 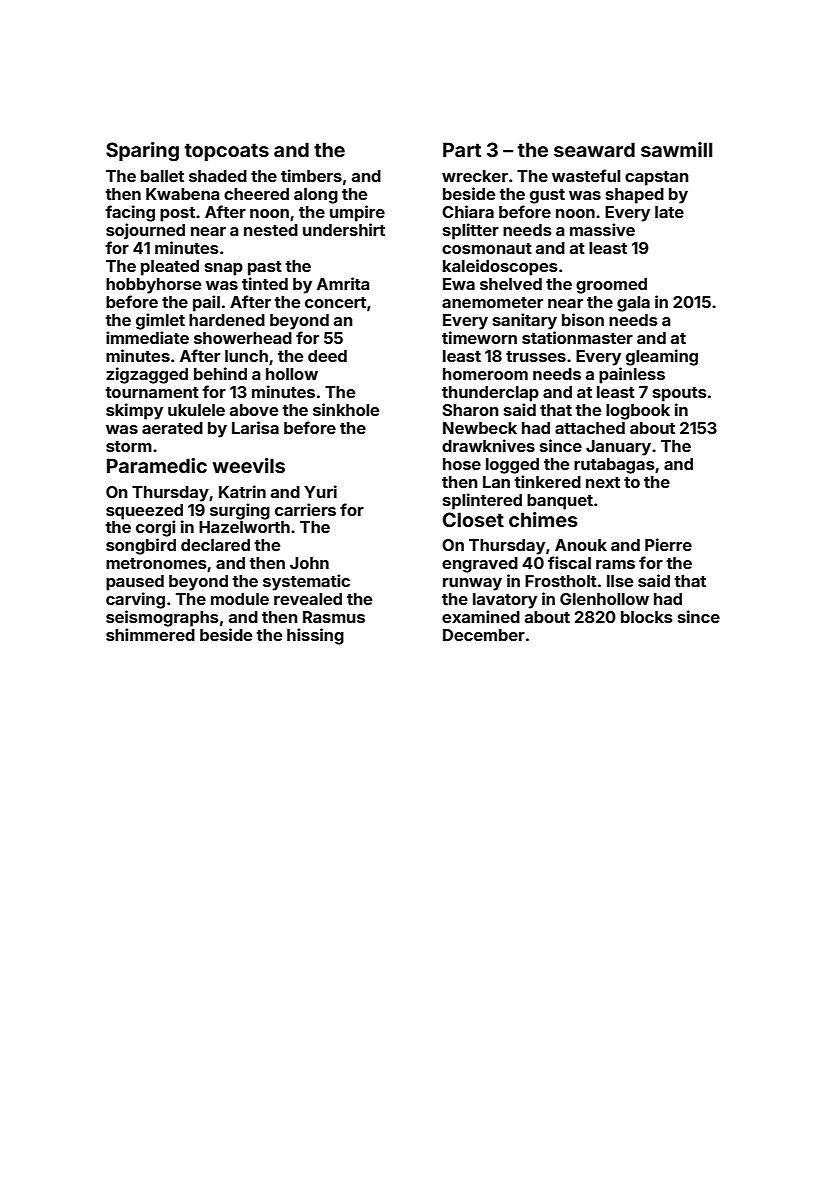 I want to click on sinkhole, so click(x=346, y=409).
